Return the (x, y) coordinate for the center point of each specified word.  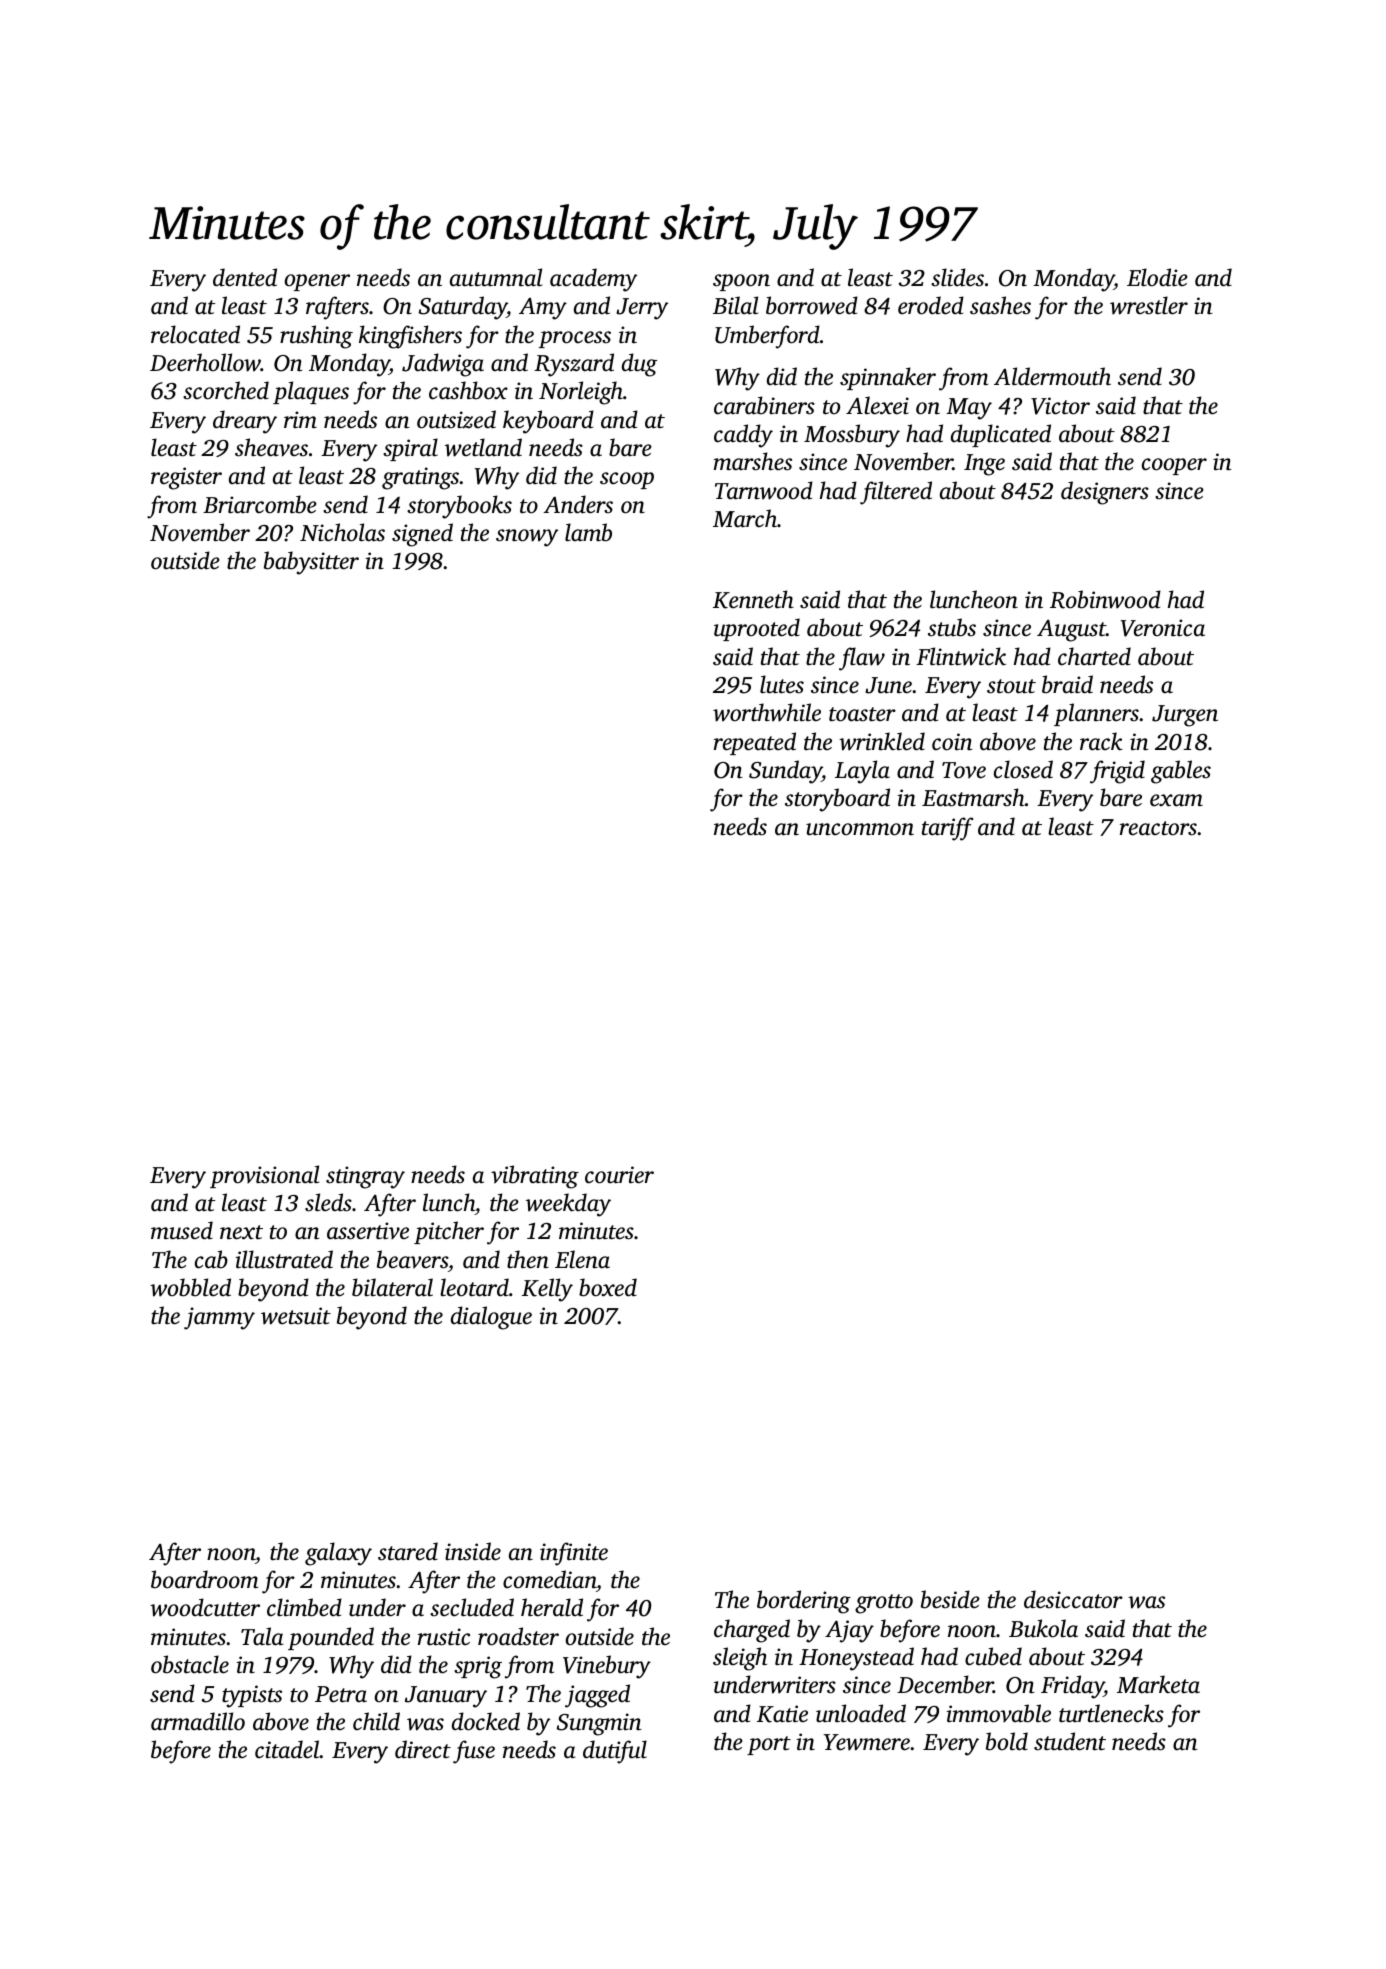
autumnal (496, 277)
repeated (755, 743)
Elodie (1157, 277)
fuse (474, 1752)
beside (950, 1599)
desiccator (1073, 1599)
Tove (964, 770)
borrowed (812, 305)
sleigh (740, 1659)
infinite (574, 1554)
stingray (365, 1177)
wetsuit (296, 1316)
